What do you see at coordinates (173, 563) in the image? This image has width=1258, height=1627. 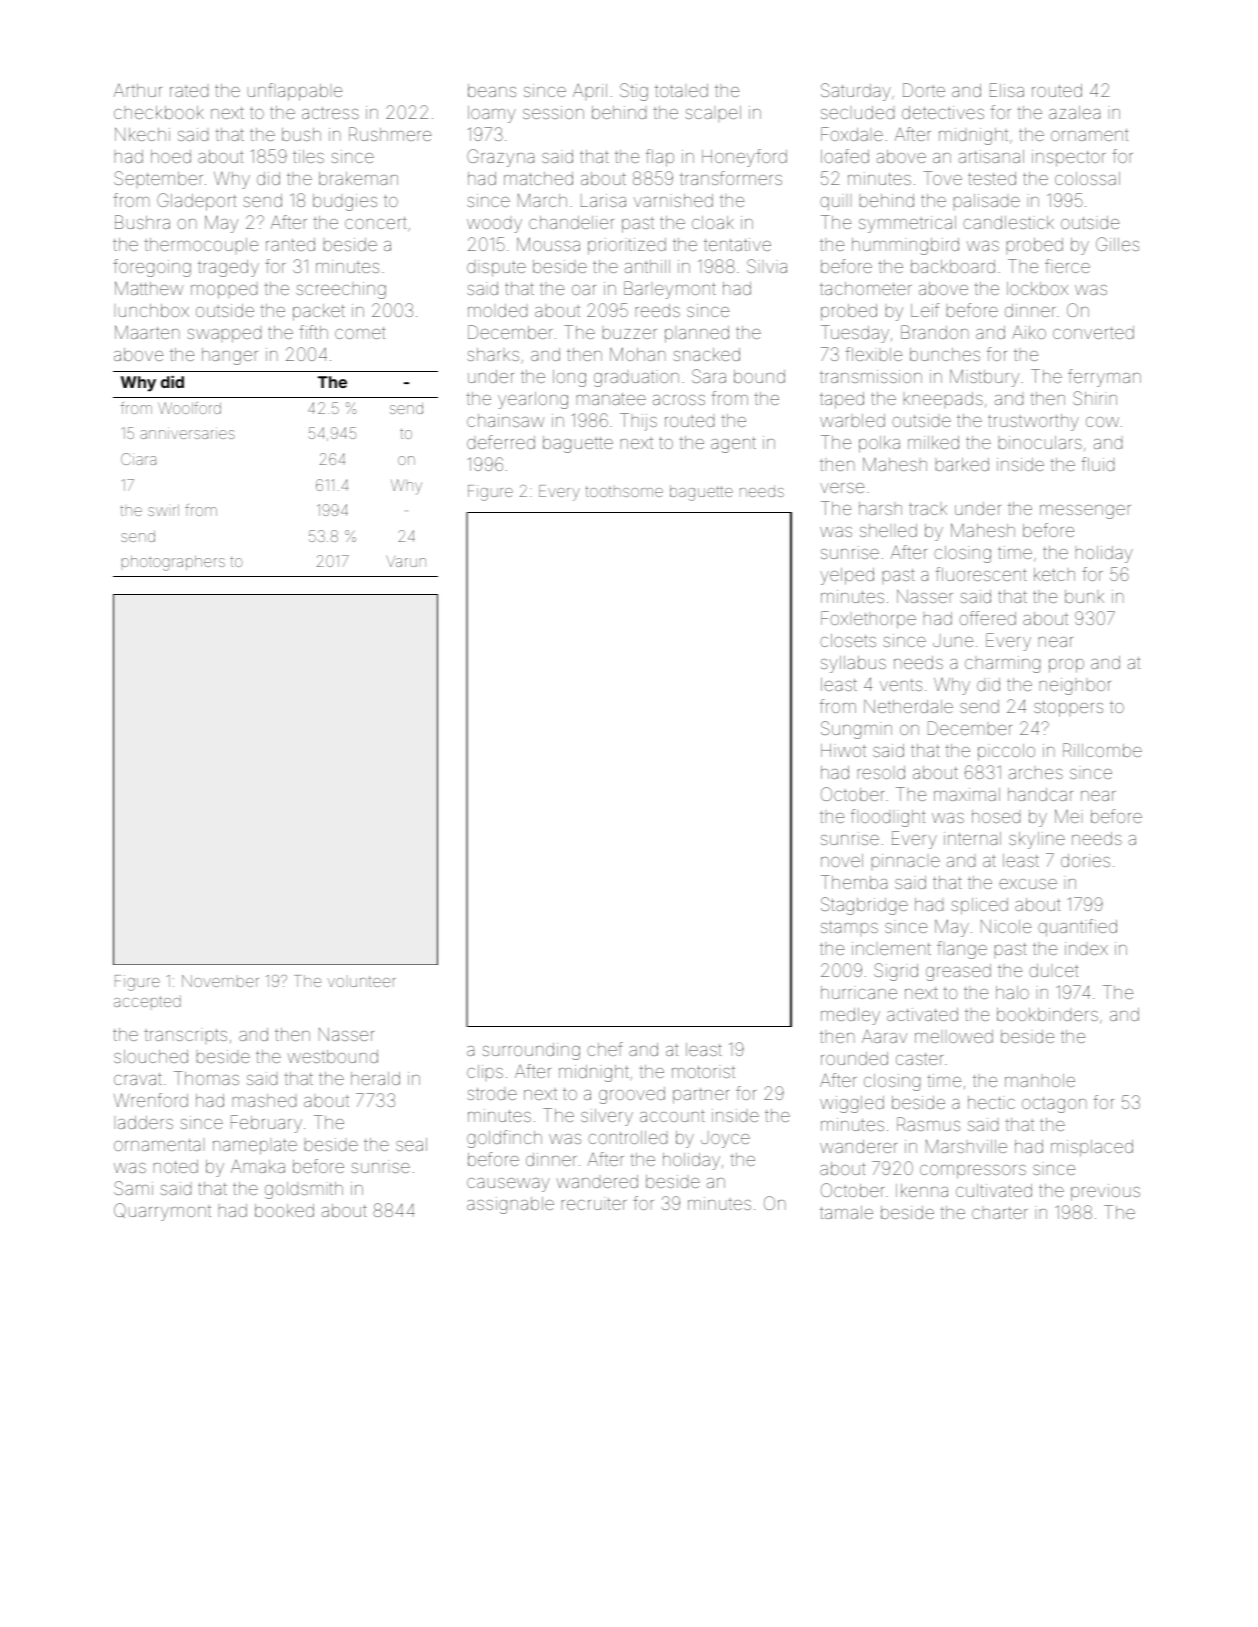 I see `photographers` at bounding box center [173, 563].
